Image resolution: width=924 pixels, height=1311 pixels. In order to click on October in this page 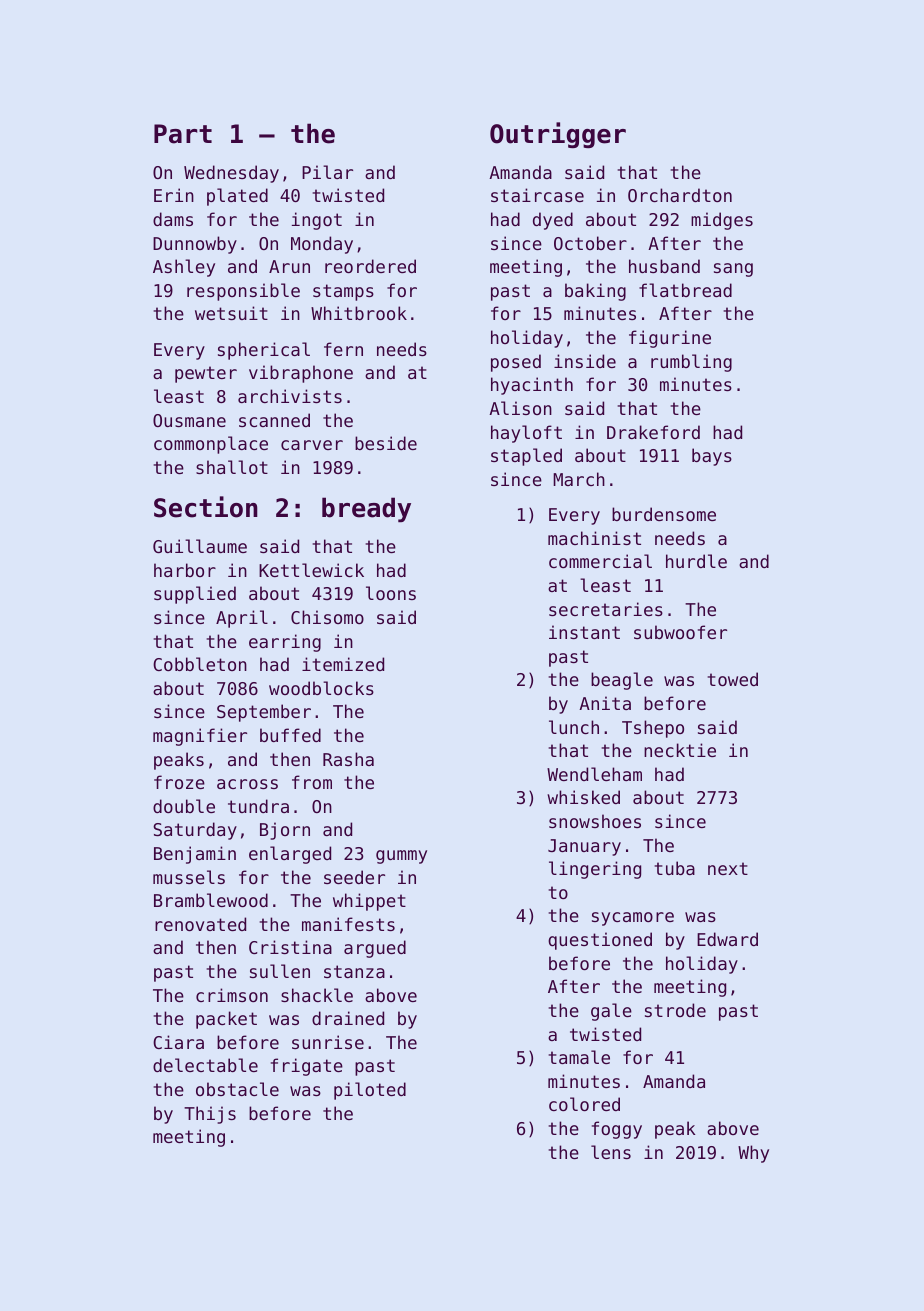, I will do `click(590, 243)`.
